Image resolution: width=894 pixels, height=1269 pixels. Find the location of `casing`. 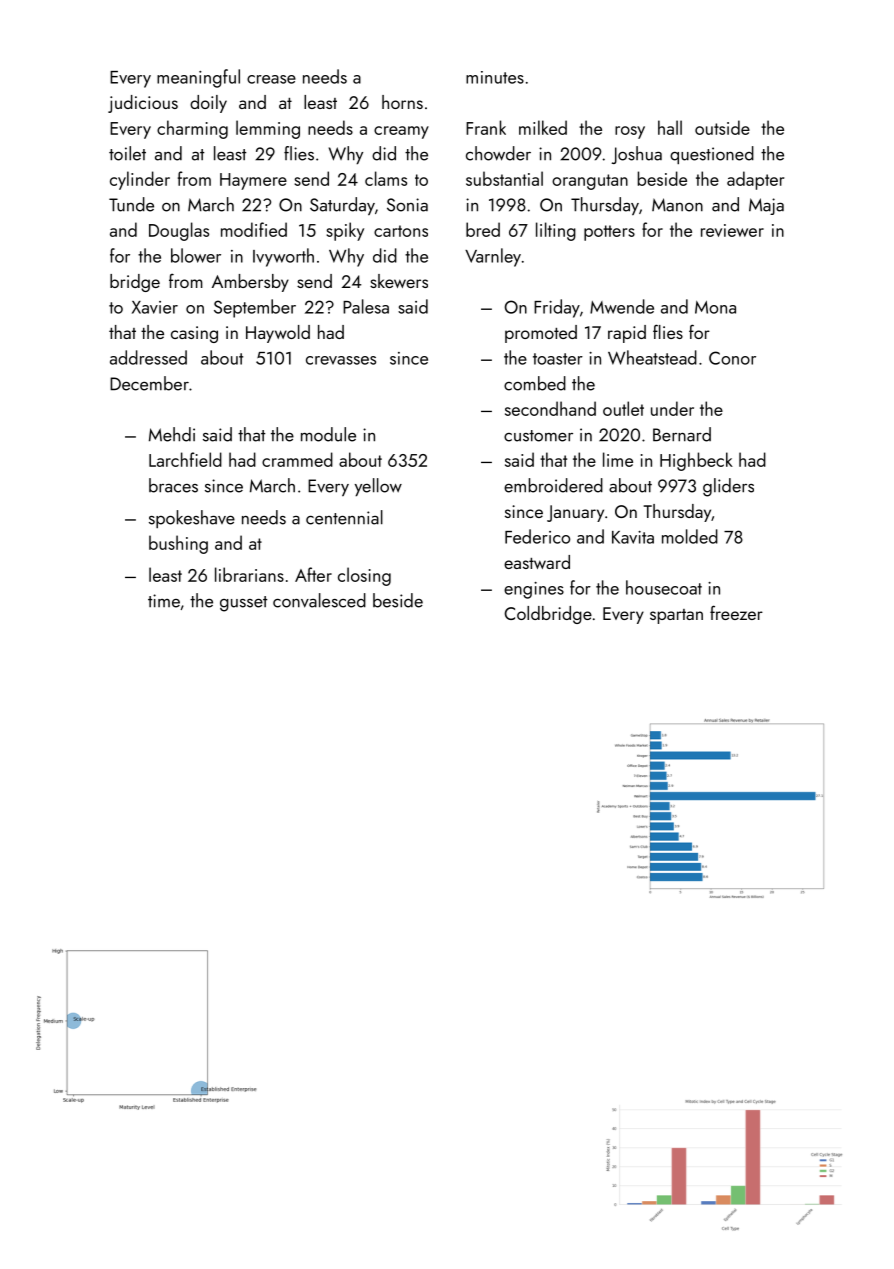

casing is located at coordinates (194, 334).
